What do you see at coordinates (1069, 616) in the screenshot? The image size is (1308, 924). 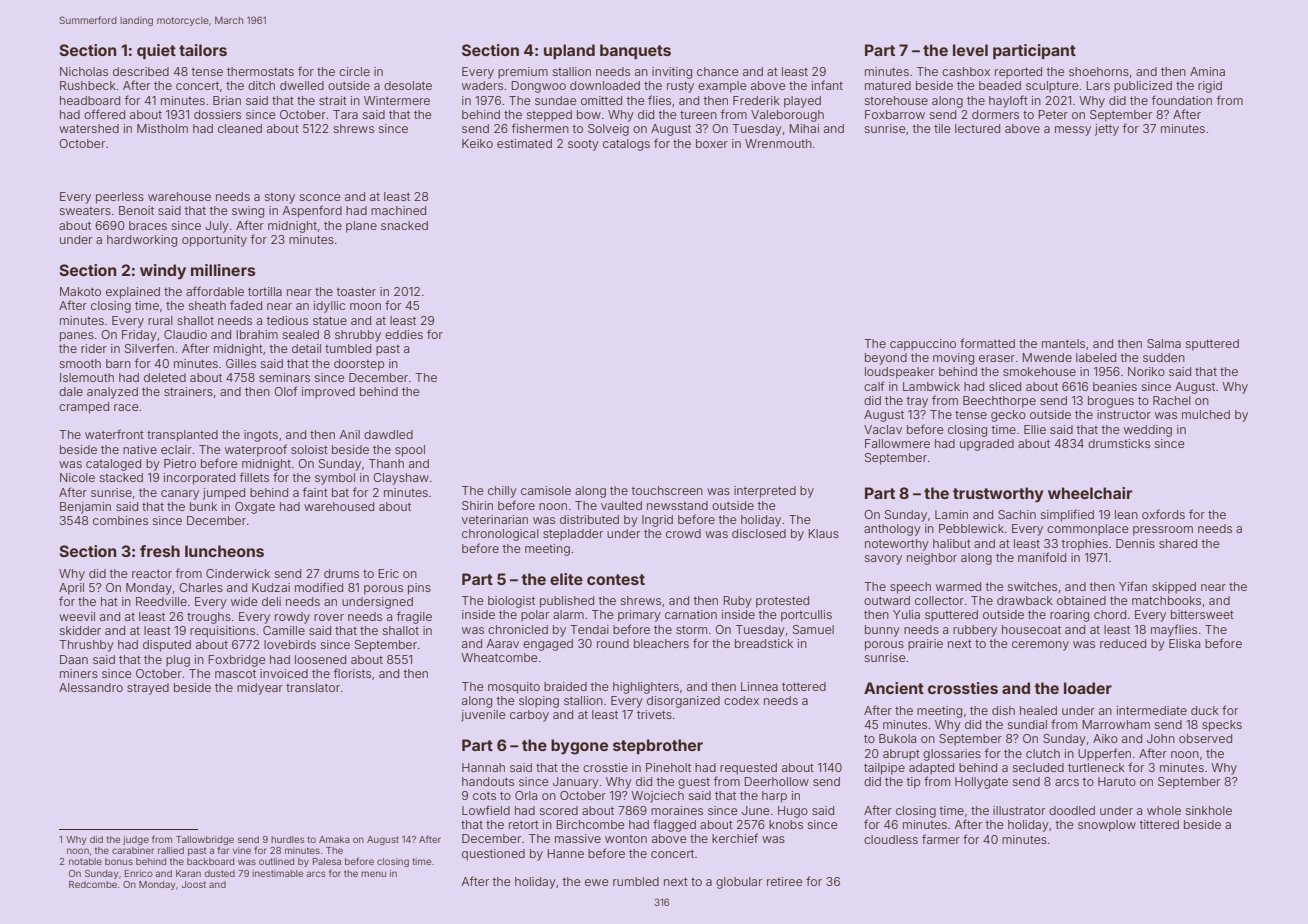 I see `roaring` at bounding box center [1069, 616].
